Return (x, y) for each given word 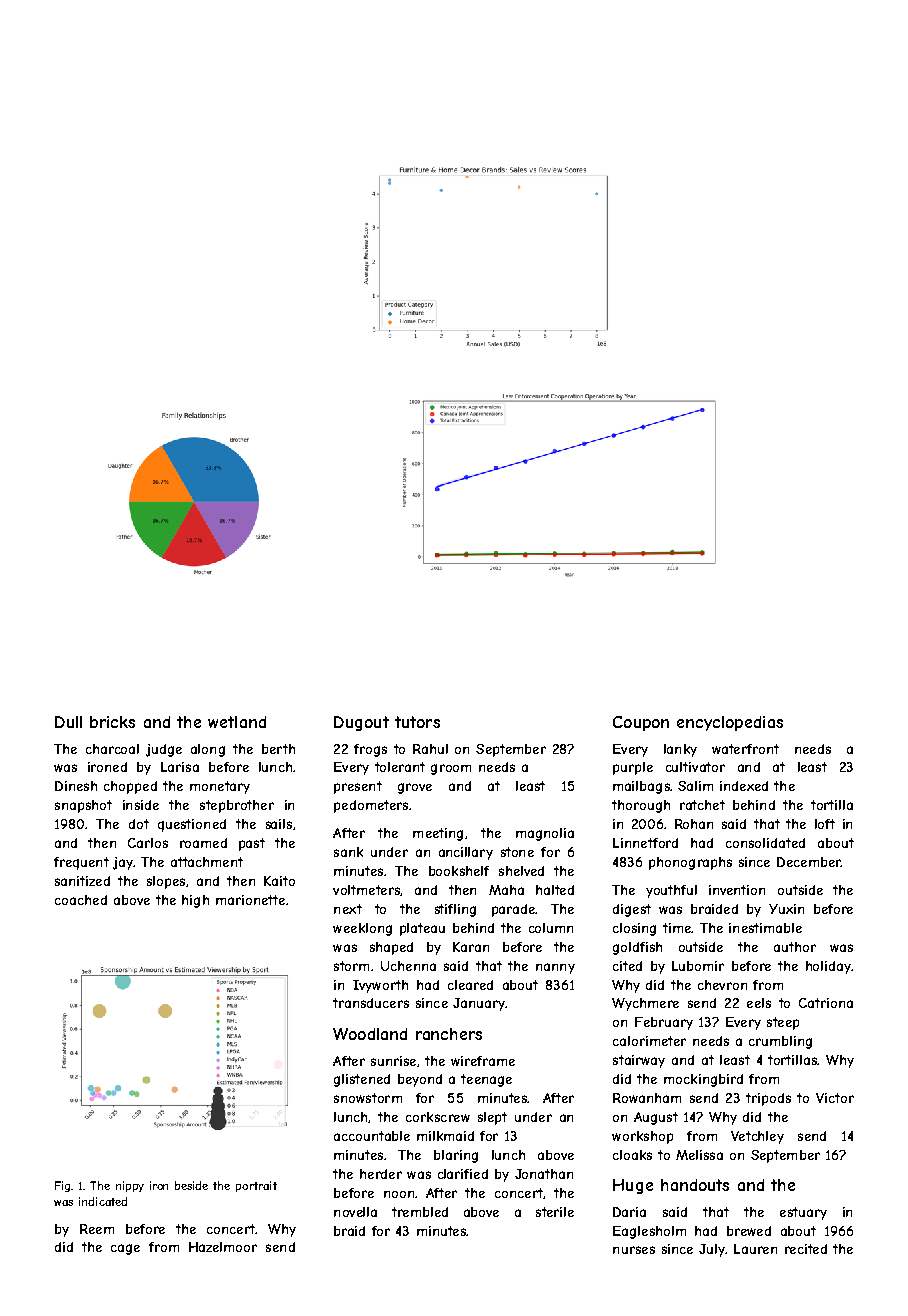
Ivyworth (380, 986)
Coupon (641, 723)
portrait (256, 1186)
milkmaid (445, 1136)
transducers (371, 1003)
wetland (237, 722)
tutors (417, 722)
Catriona (826, 1003)
